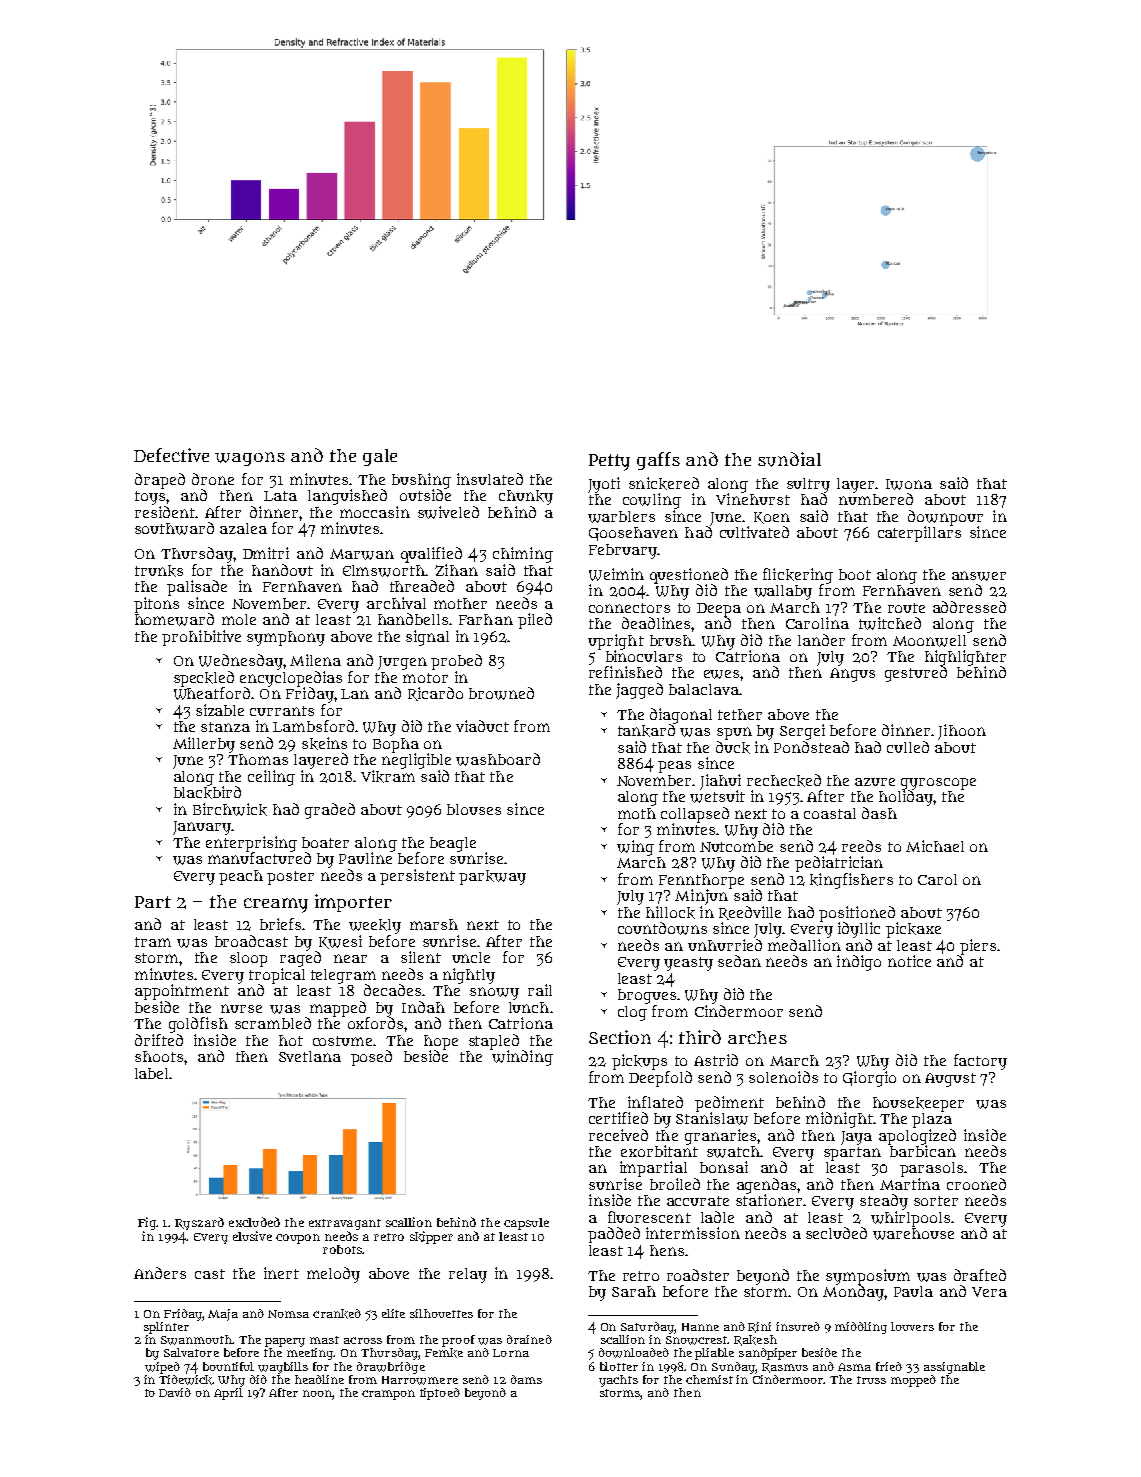 This image has width=1141, height=1477. I want to click on Anders, so click(160, 1273).
